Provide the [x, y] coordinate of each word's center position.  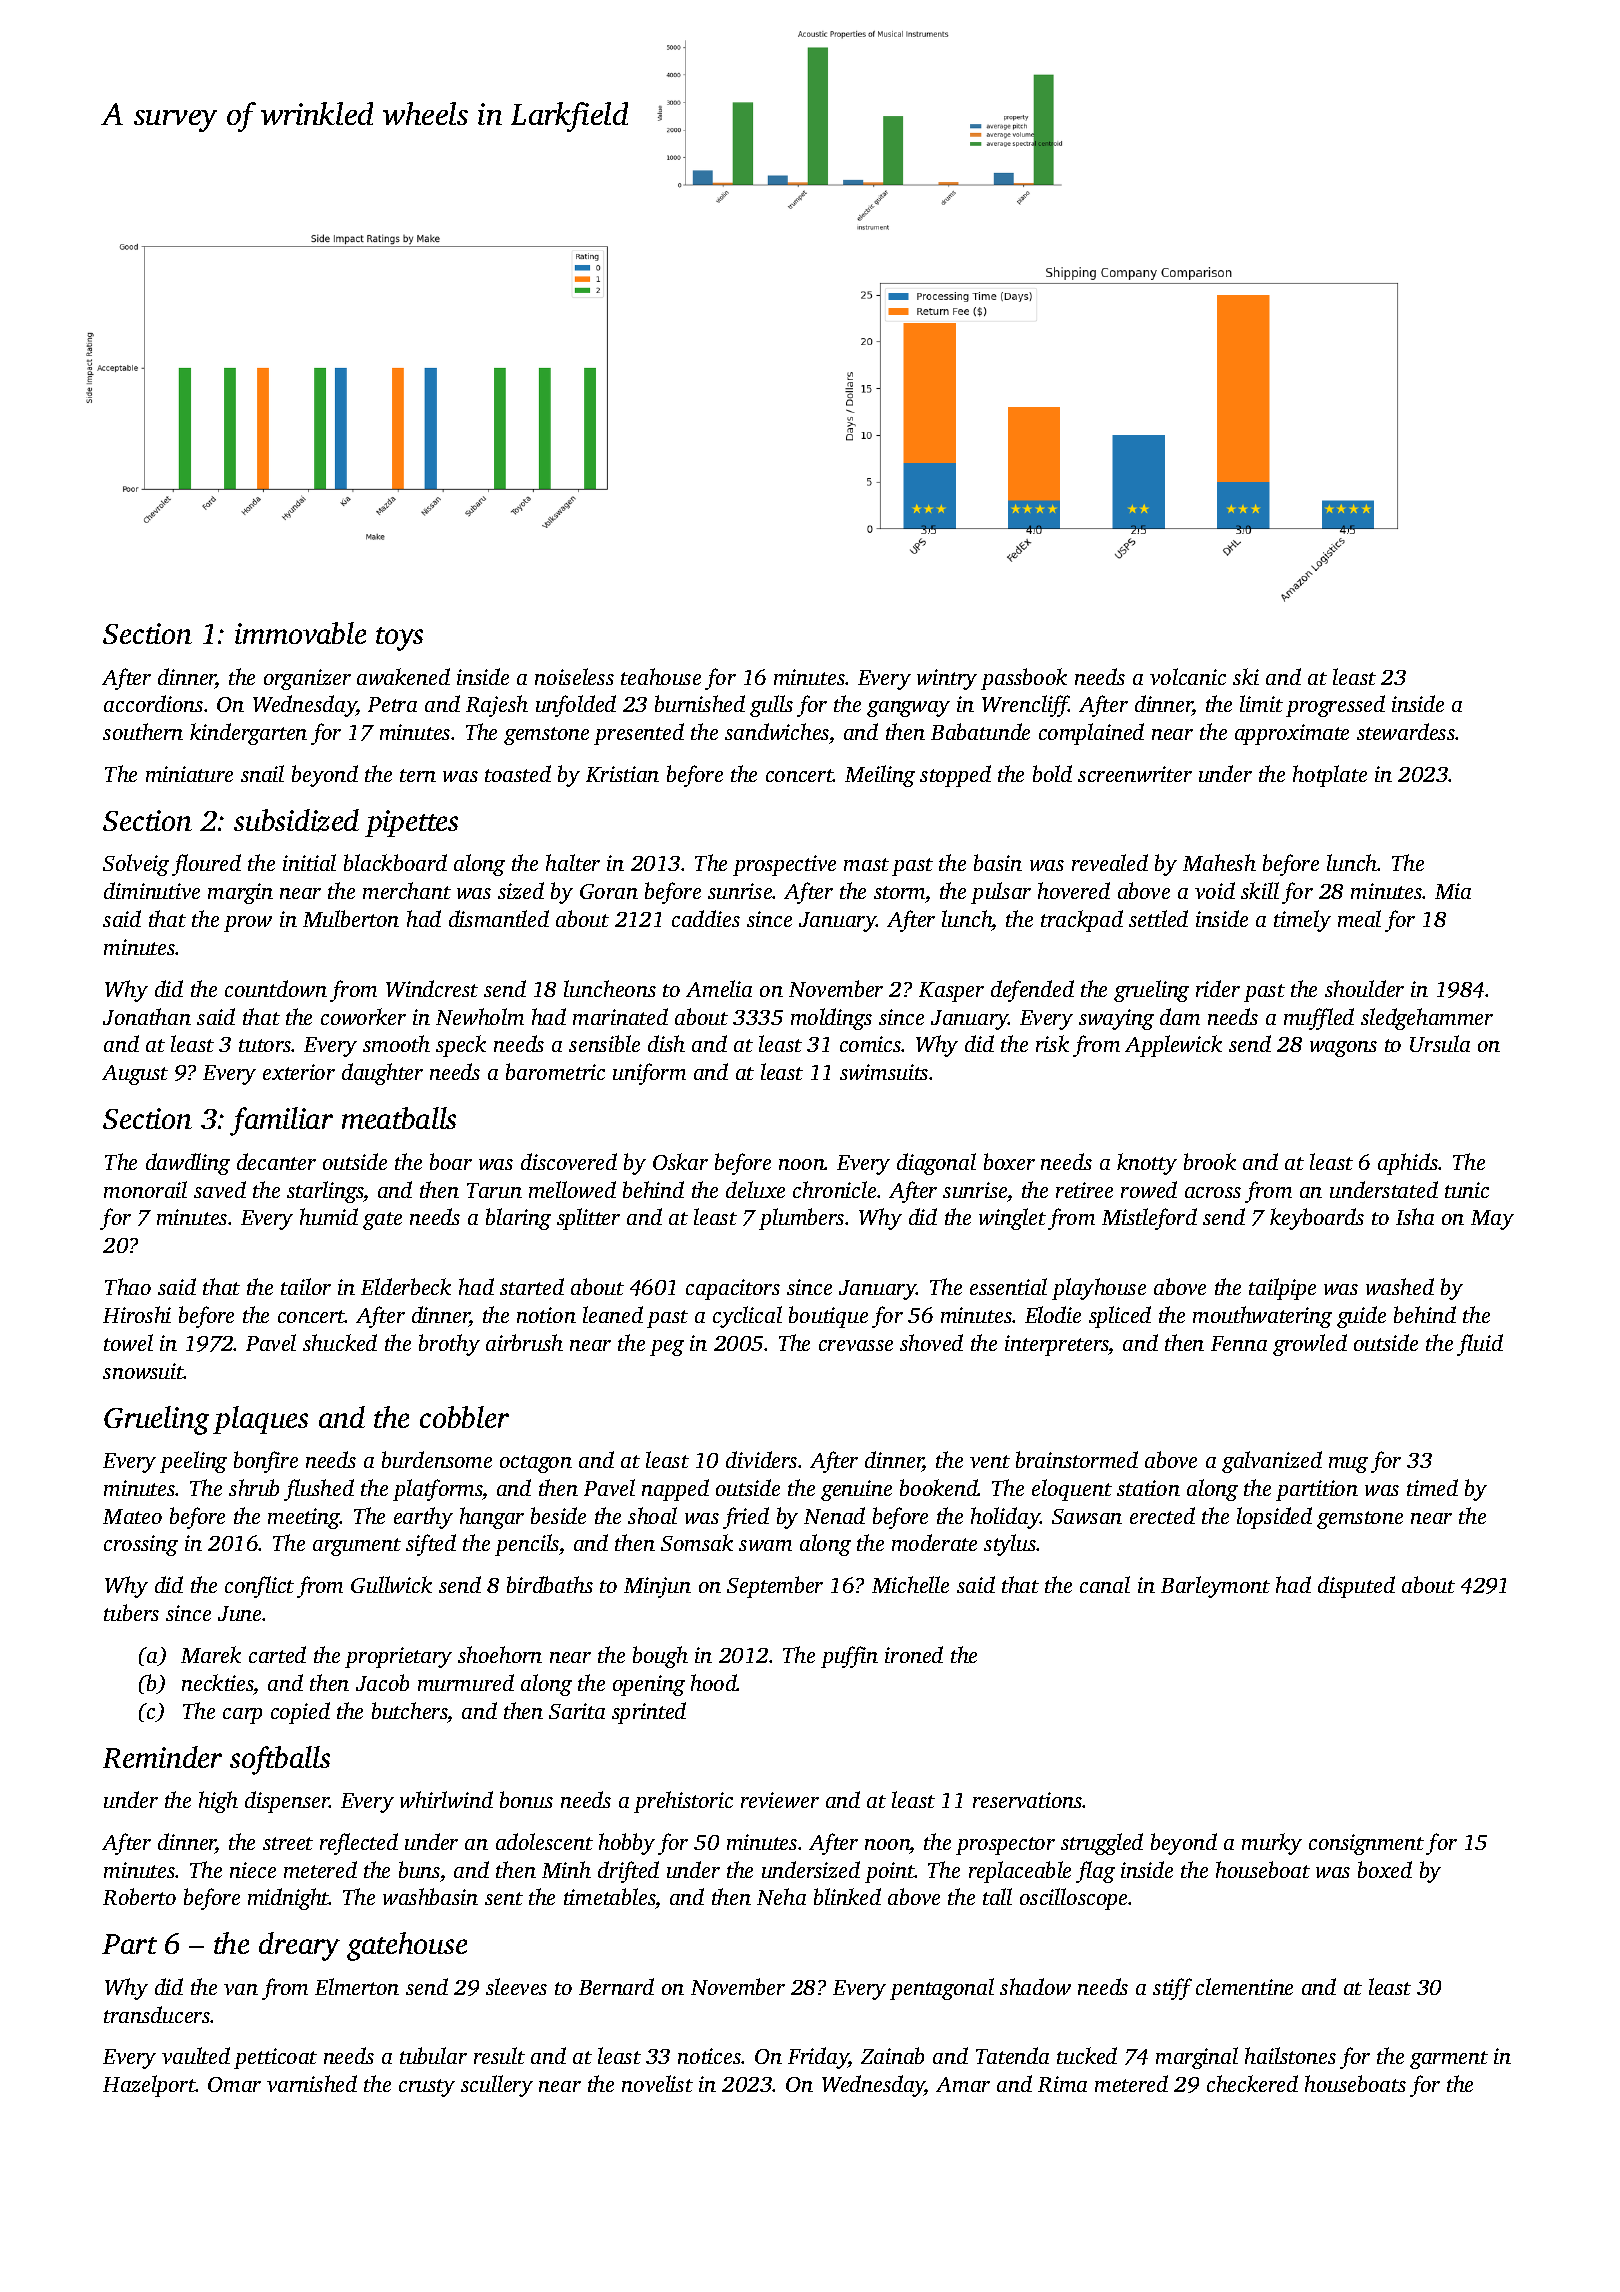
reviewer [780, 1800]
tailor [306, 1286]
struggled [1102, 1844]
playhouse [1099, 1289]
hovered [1074, 890]
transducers [157, 2014]
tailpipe [1282, 1289]
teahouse [661, 676]
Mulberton [351, 918]
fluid [1480, 1345]
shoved [931, 1342]
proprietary [398, 1657]
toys [399, 639]
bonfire [266, 1462]
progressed [1335, 706]
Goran [609, 891]
